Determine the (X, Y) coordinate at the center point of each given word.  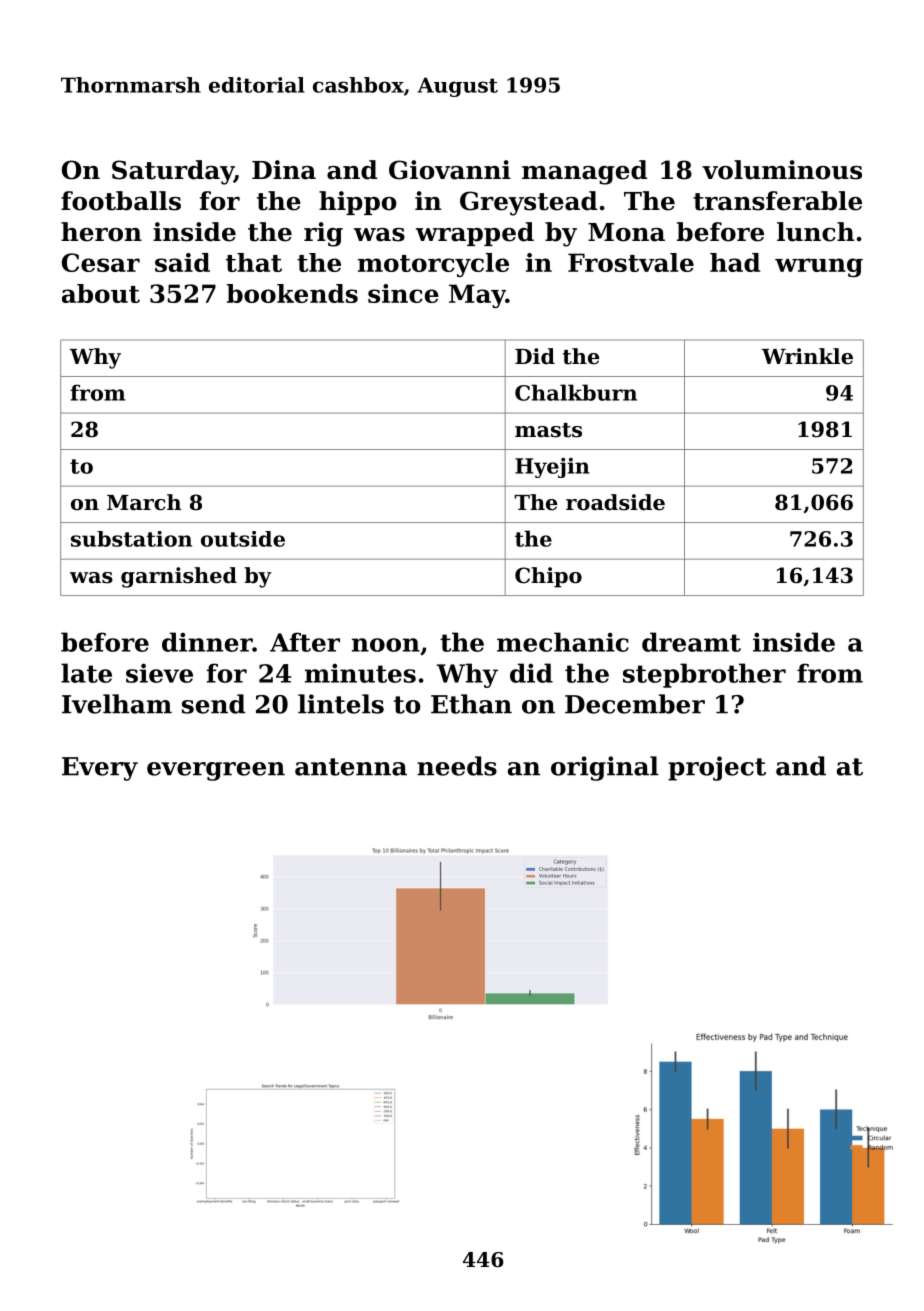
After (305, 642)
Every (100, 769)
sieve (159, 673)
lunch (815, 232)
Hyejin (552, 467)
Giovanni (450, 170)
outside (243, 539)
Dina (284, 170)
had (735, 262)
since (403, 293)
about (101, 293)
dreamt (691, 642)
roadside (615, 502)
